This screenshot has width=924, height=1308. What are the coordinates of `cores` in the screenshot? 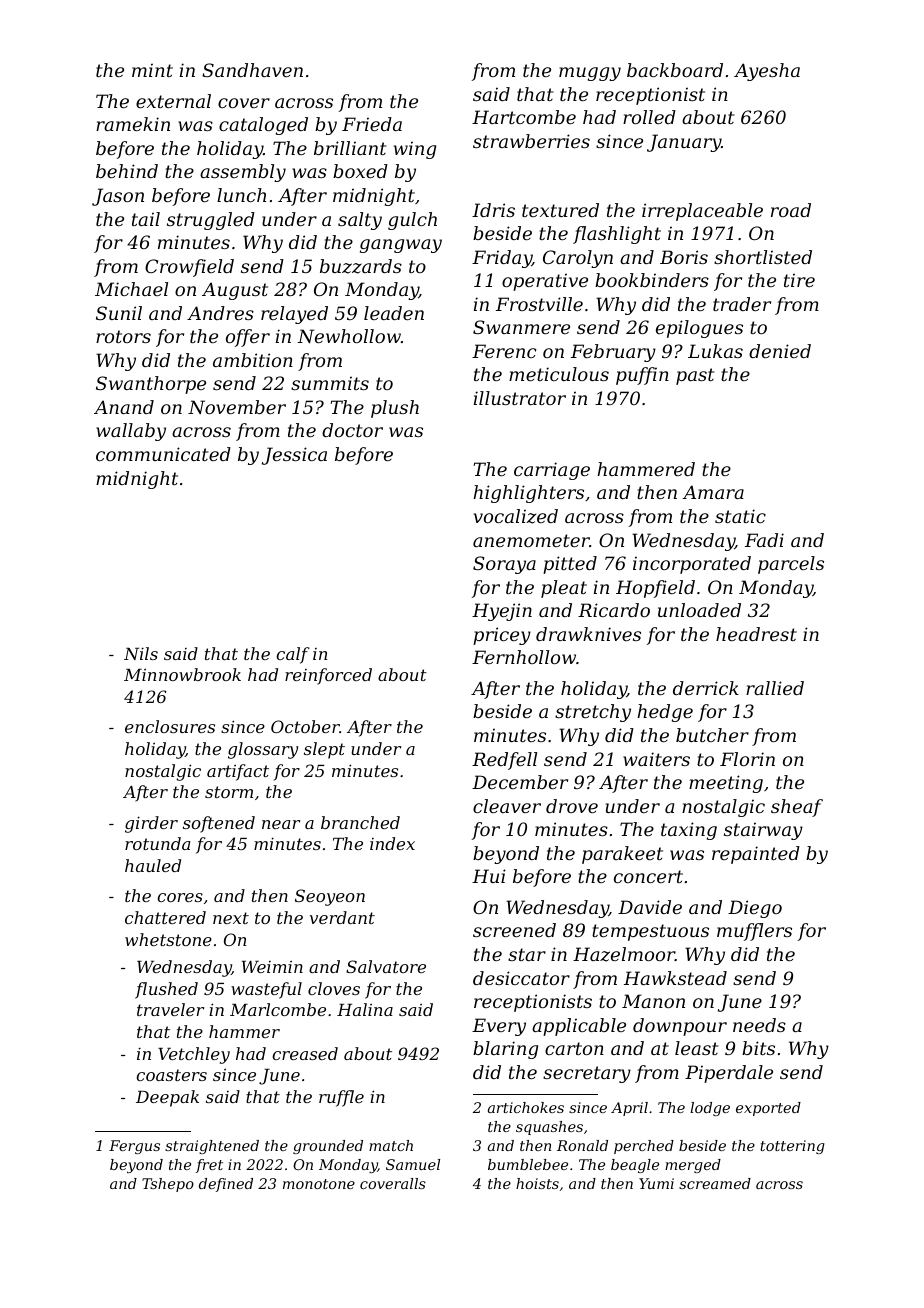 It's located at (180, 897).
